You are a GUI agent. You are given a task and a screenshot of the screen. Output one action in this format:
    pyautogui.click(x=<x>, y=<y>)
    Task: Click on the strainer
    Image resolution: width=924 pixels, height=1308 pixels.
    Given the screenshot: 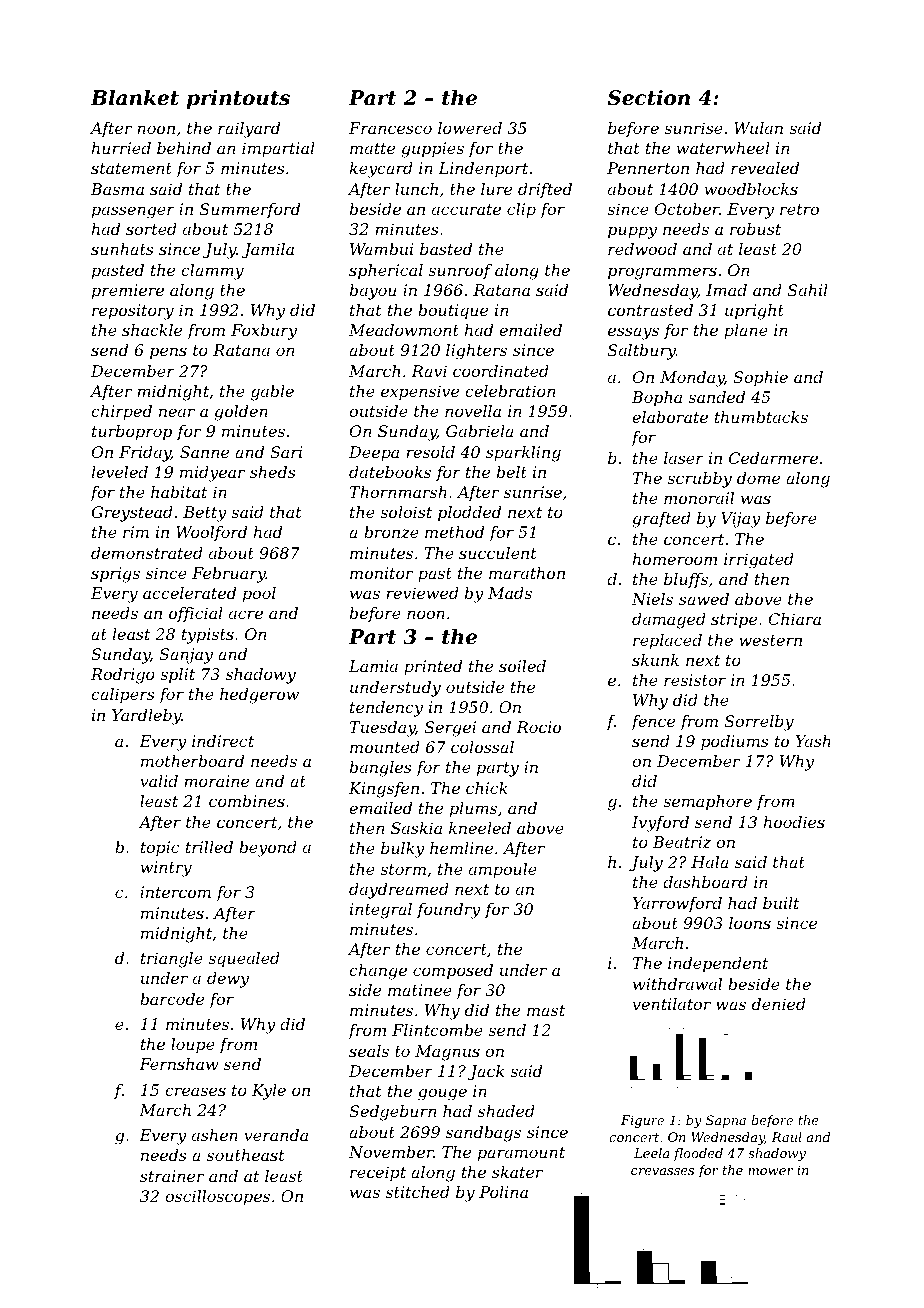 What is the action you would take?
    pyautogui.click(x=172, y=1176)
